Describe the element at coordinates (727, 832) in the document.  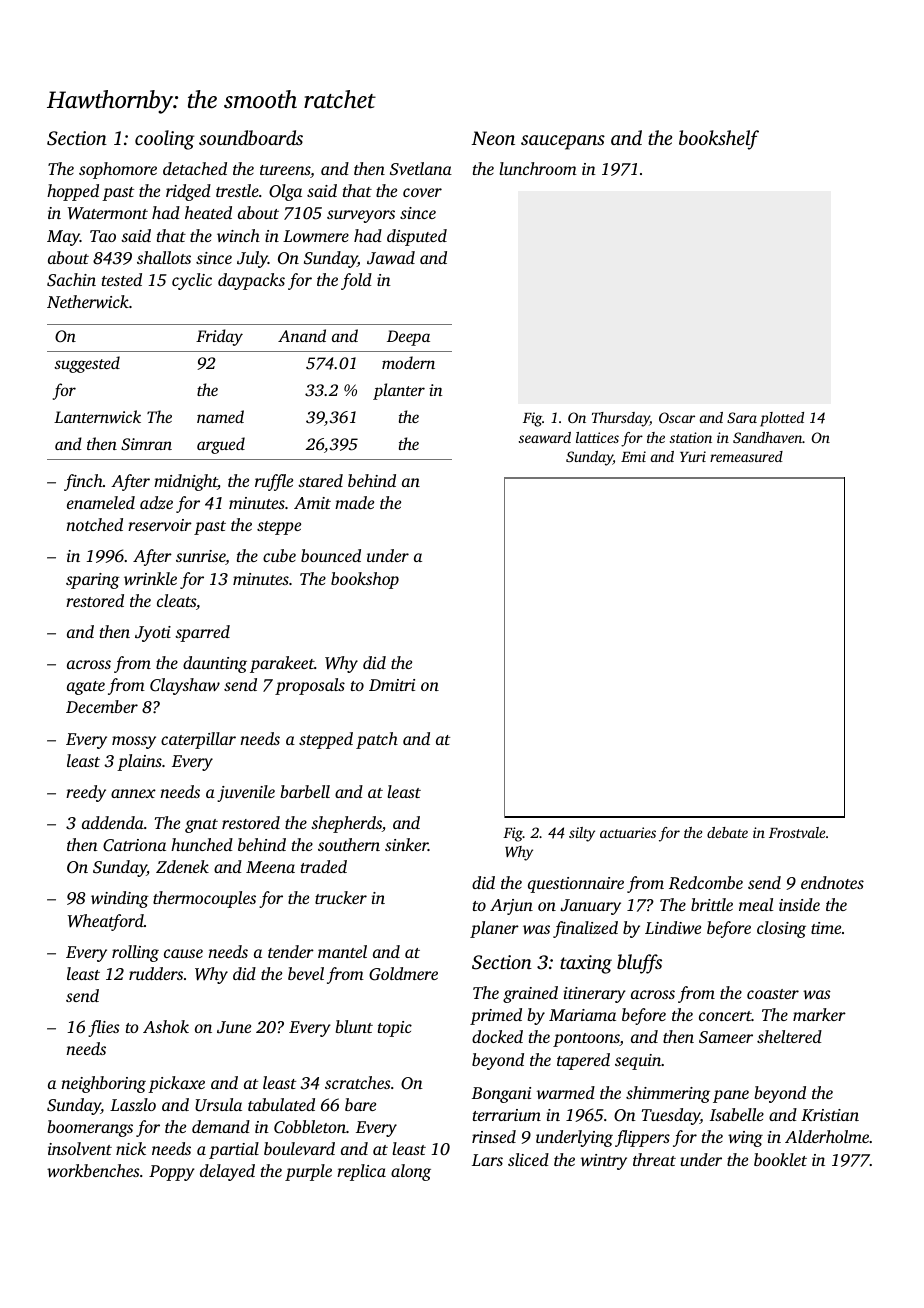
I see `debate` at that location.
